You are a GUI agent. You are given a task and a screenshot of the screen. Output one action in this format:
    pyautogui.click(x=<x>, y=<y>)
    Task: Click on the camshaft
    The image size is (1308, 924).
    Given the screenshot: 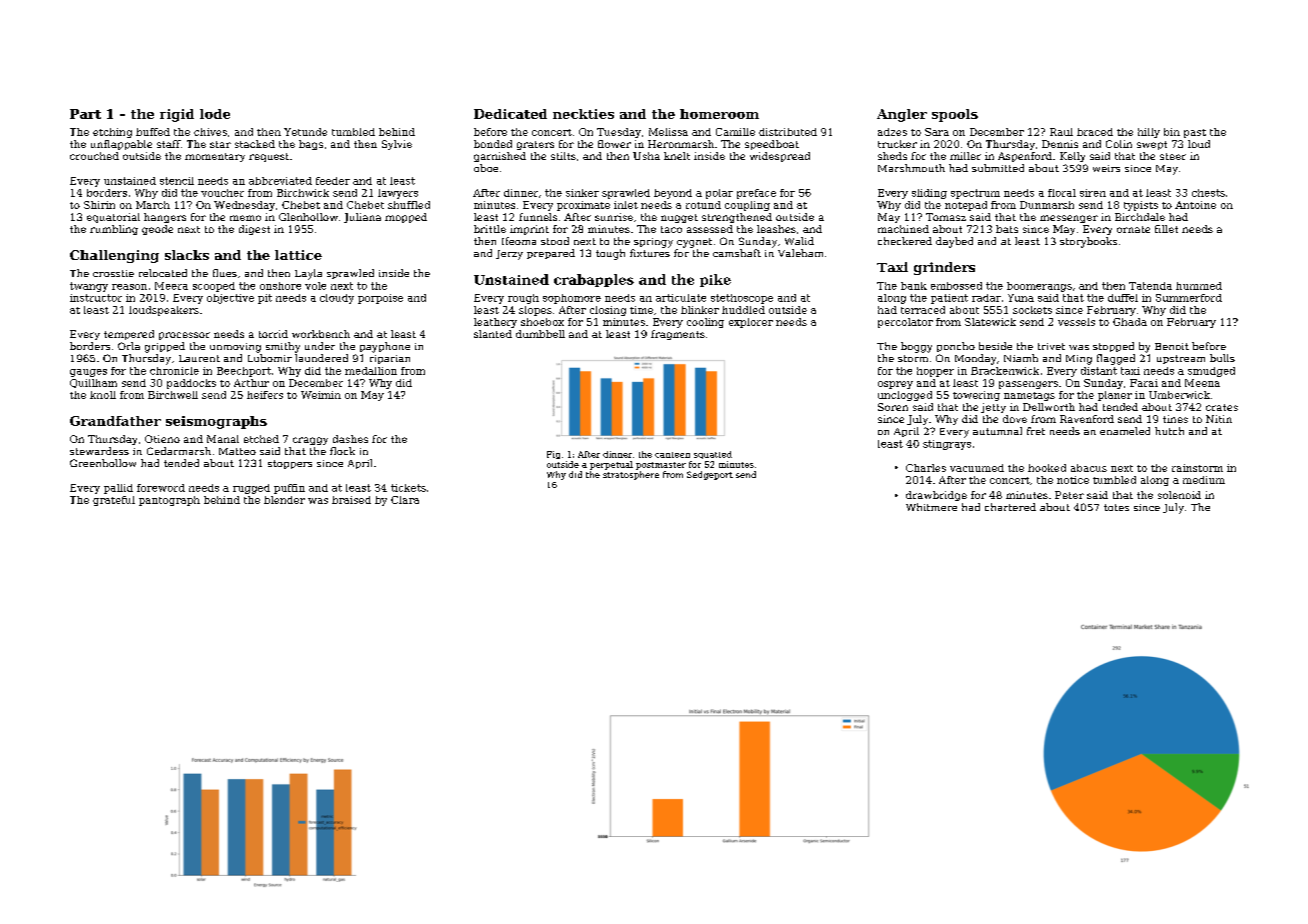 What is the action you would take?
    pyautogui.click(x=737, y=253)
